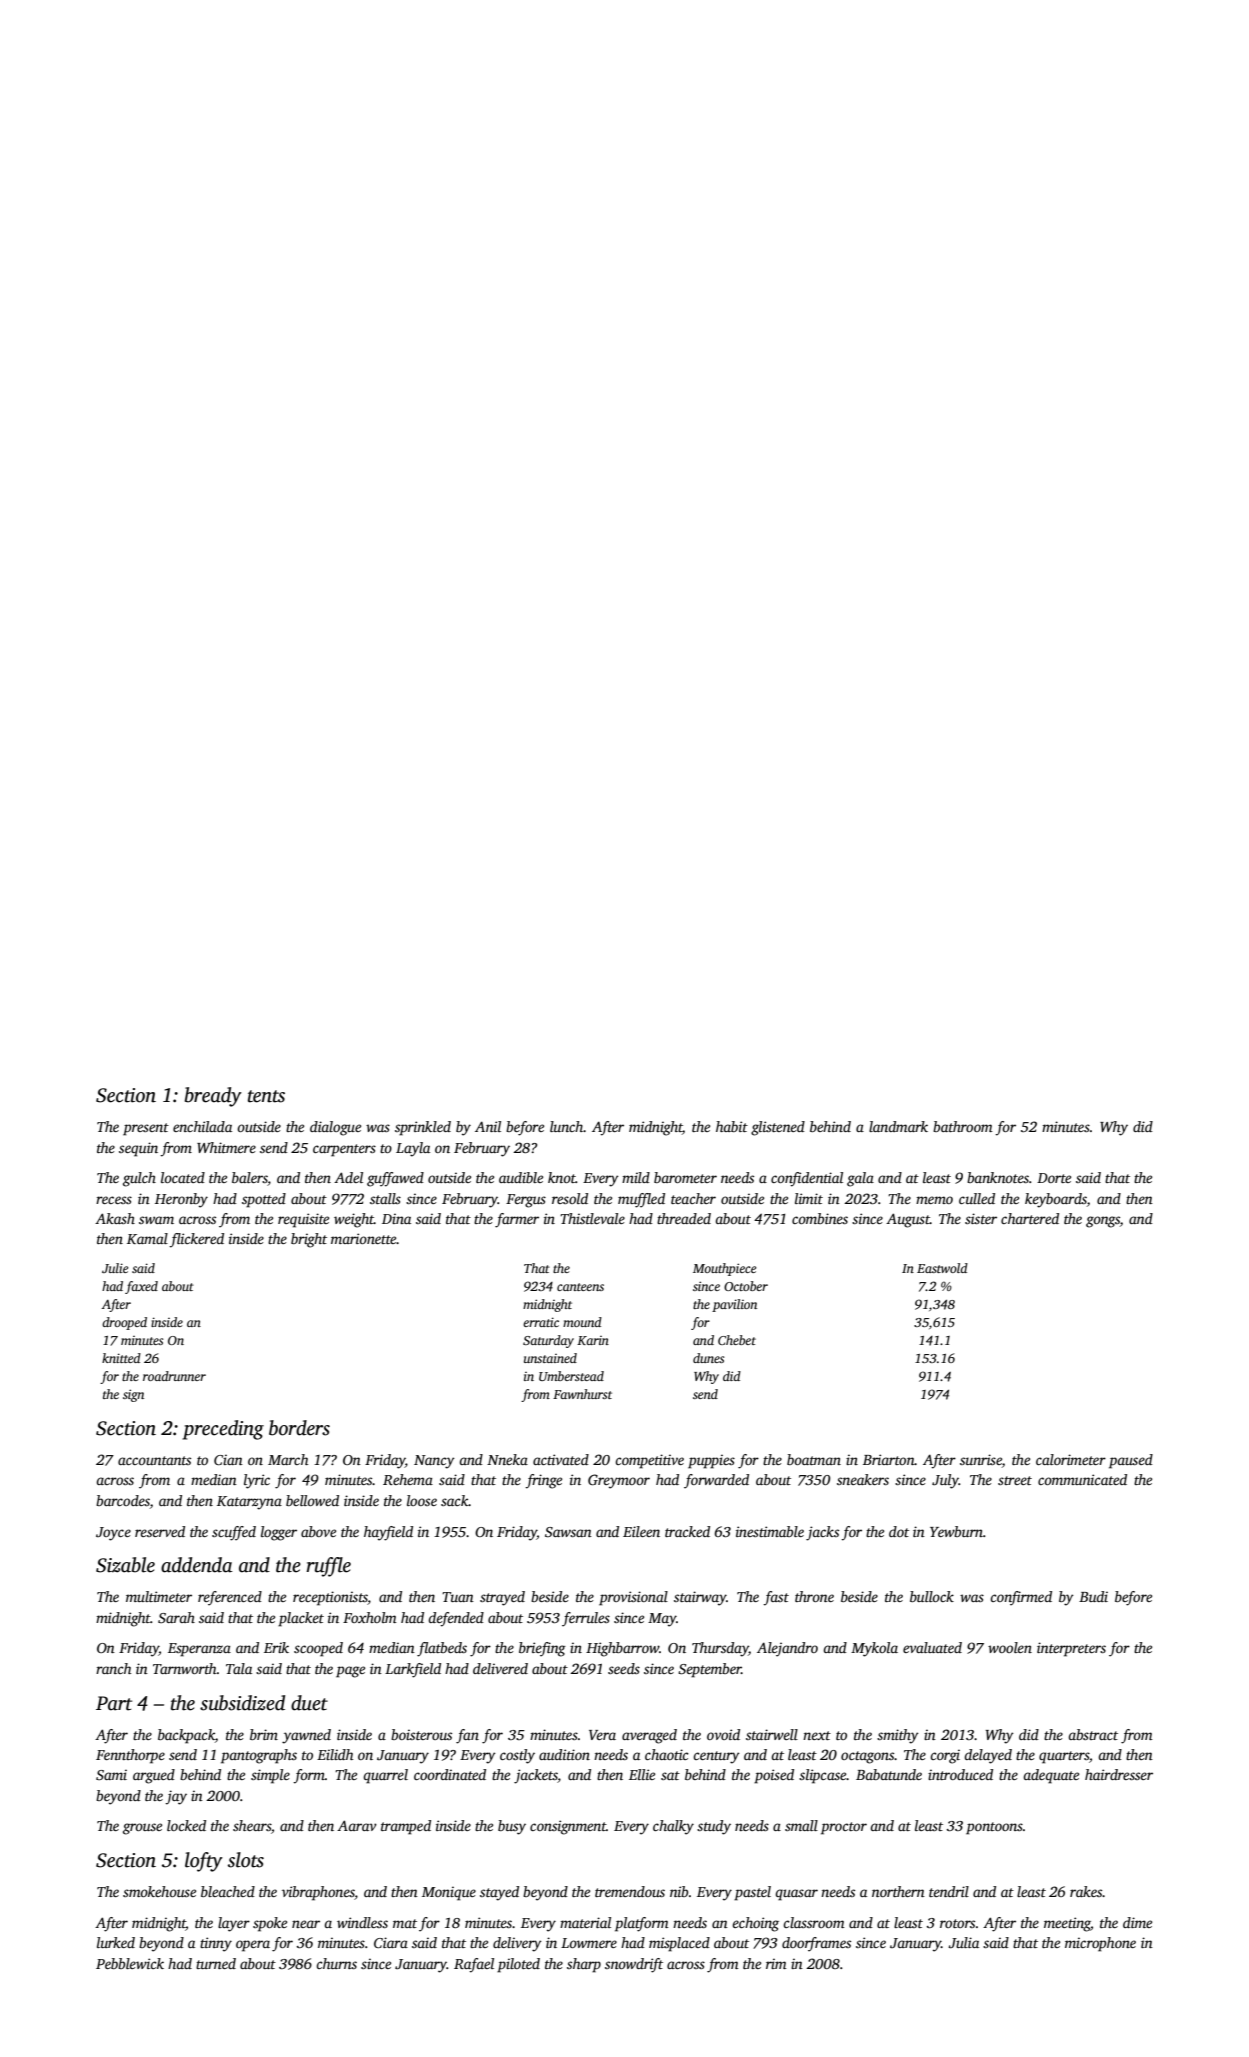 This screenshot has height=2057, width=1249. What do you see at coordinates (502, 1598) in the screenshot?
I see `strayed` at bounding box center [502, 1598].
